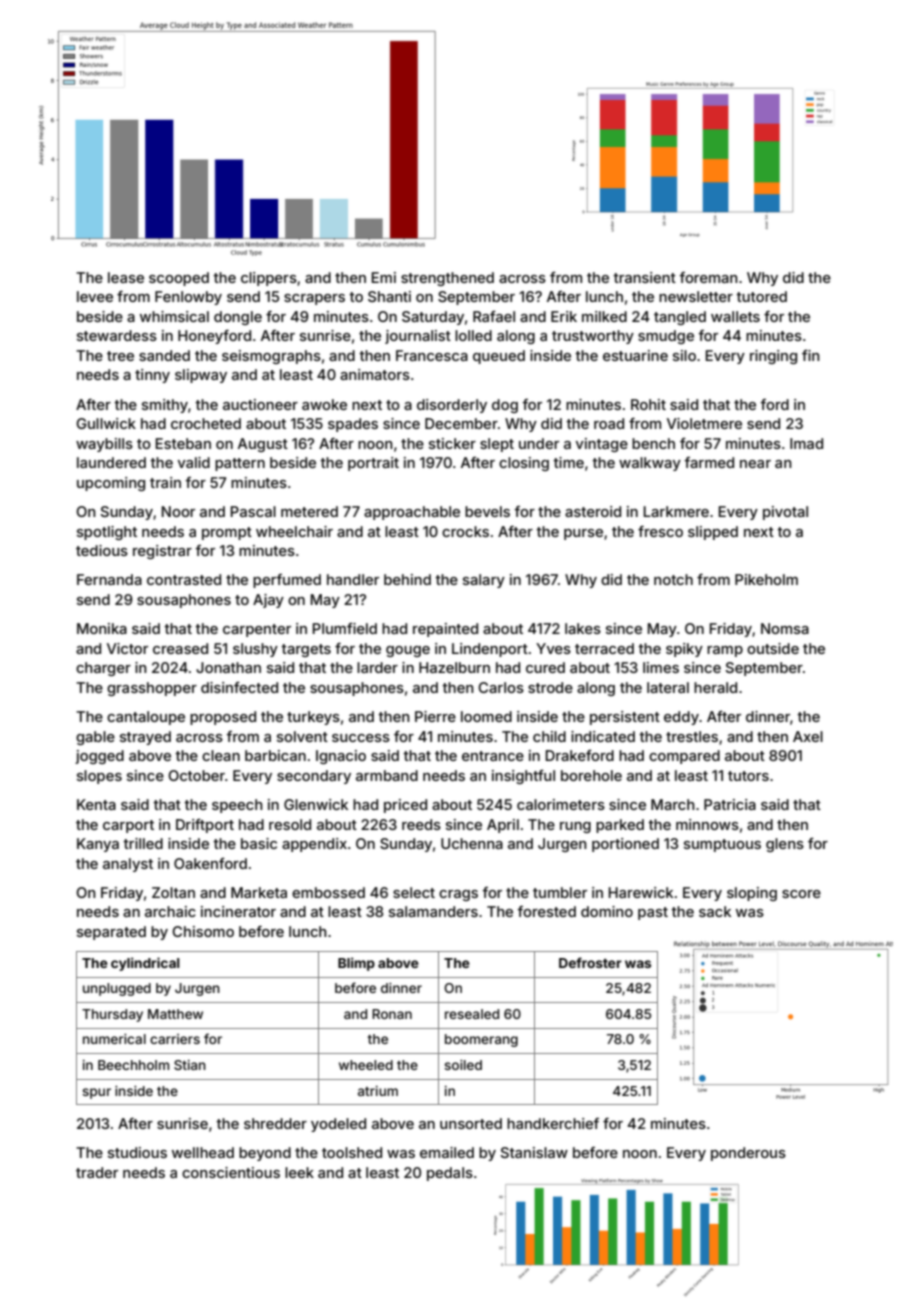  Describe the element at coordinates (708, 277) in the page. I see `foreman` at that location.
